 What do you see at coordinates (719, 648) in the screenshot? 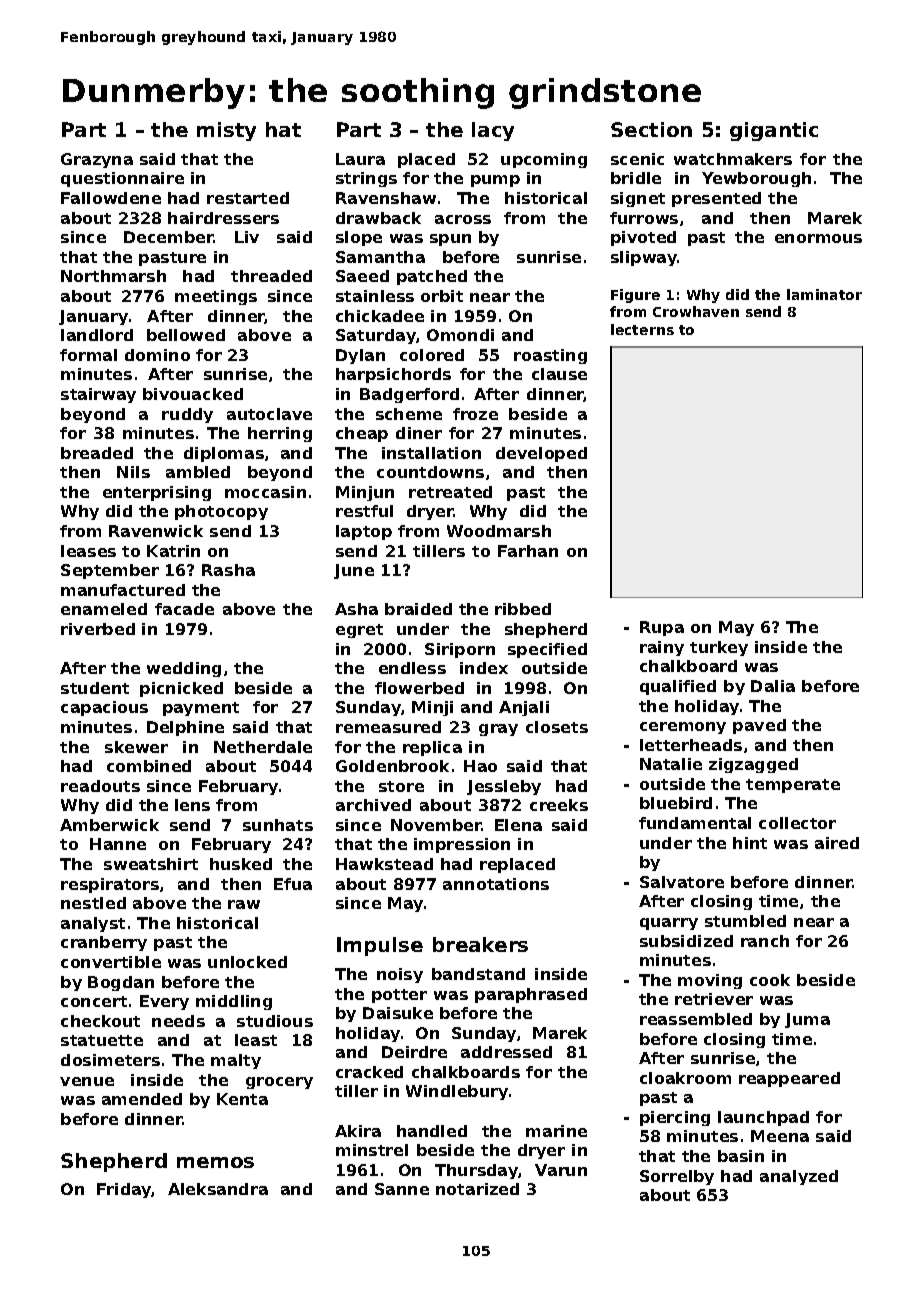
I see `turkey` at bounding box center [719, 648].
